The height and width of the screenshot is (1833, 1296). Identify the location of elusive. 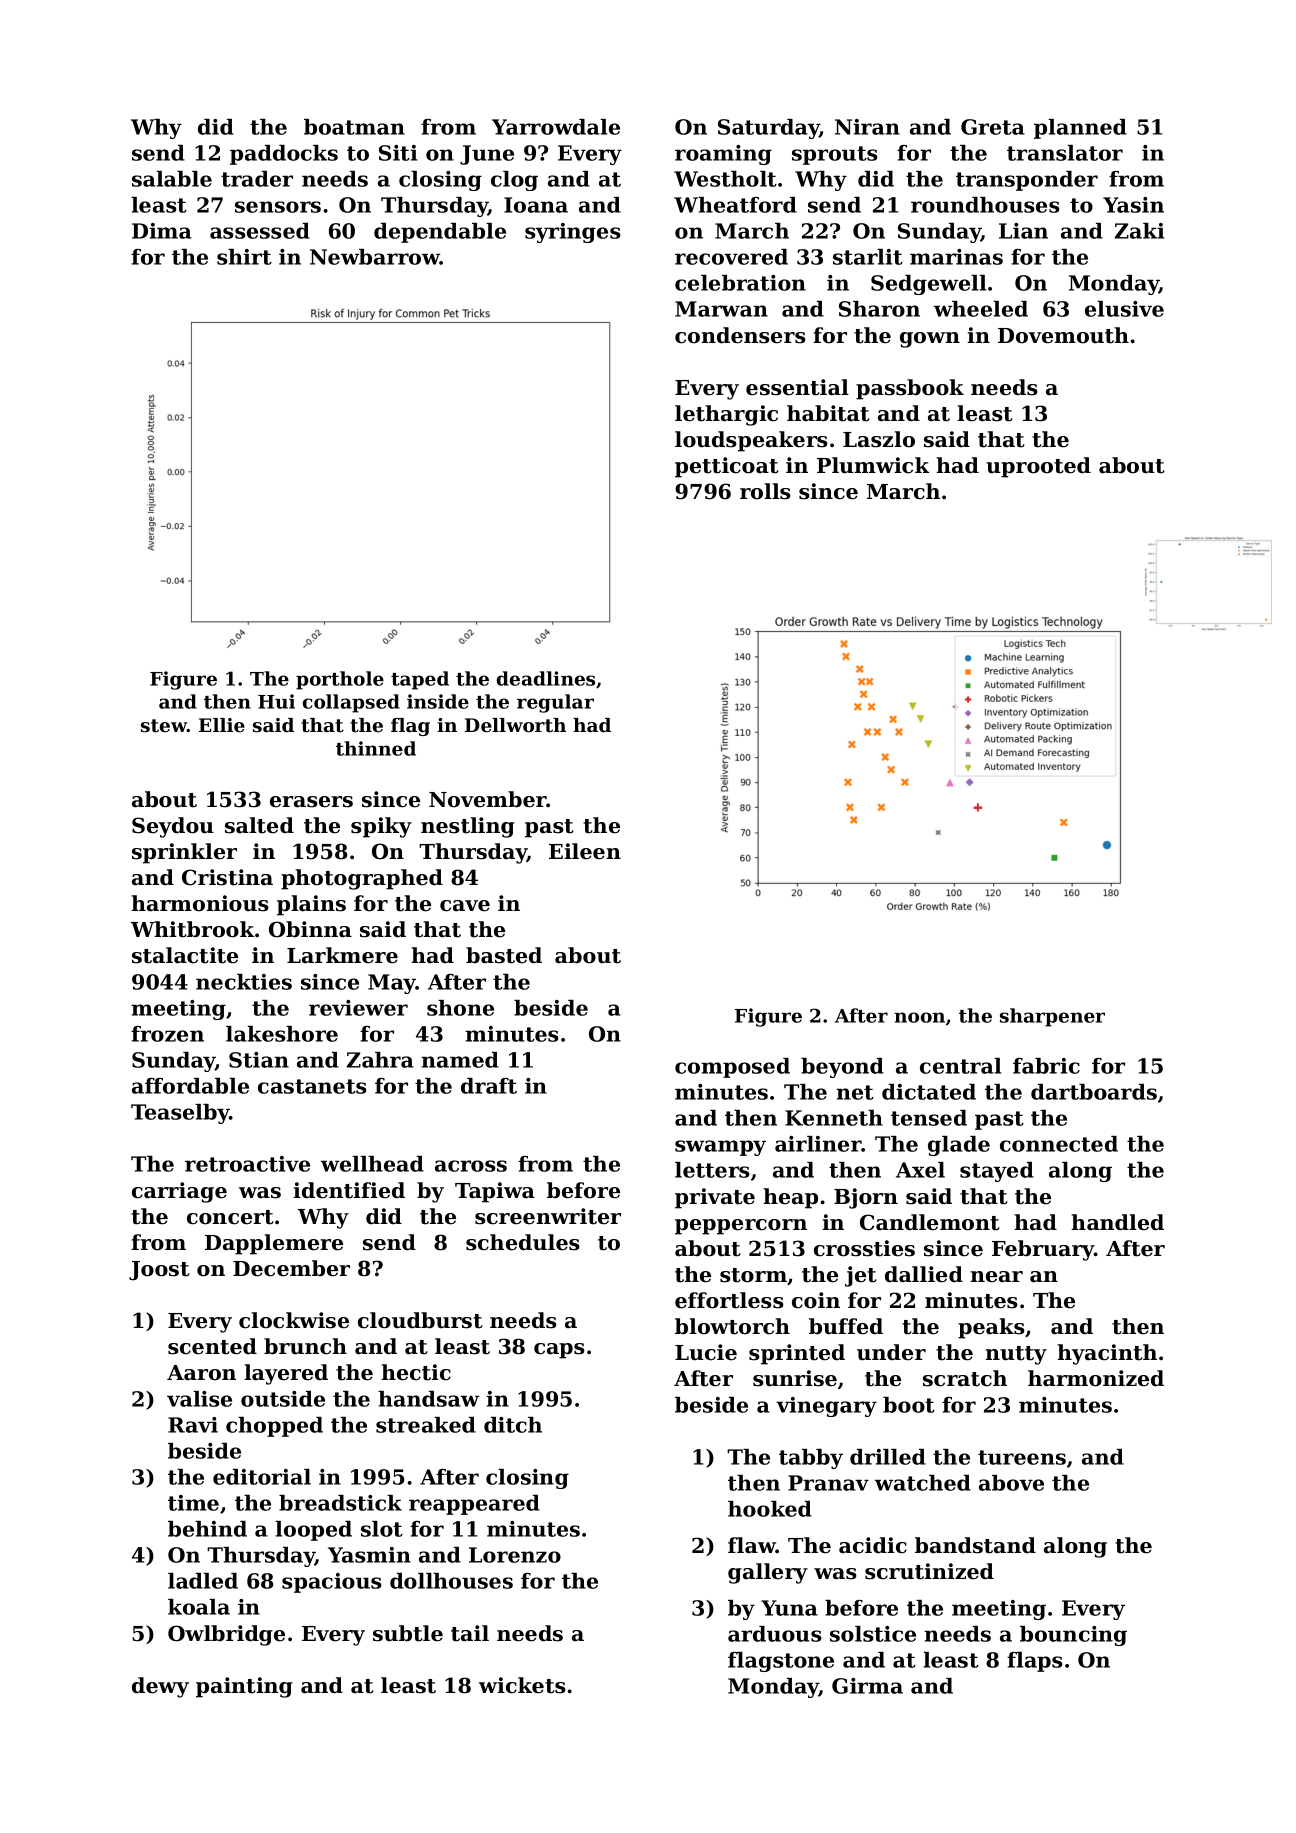
(1124, 309).
